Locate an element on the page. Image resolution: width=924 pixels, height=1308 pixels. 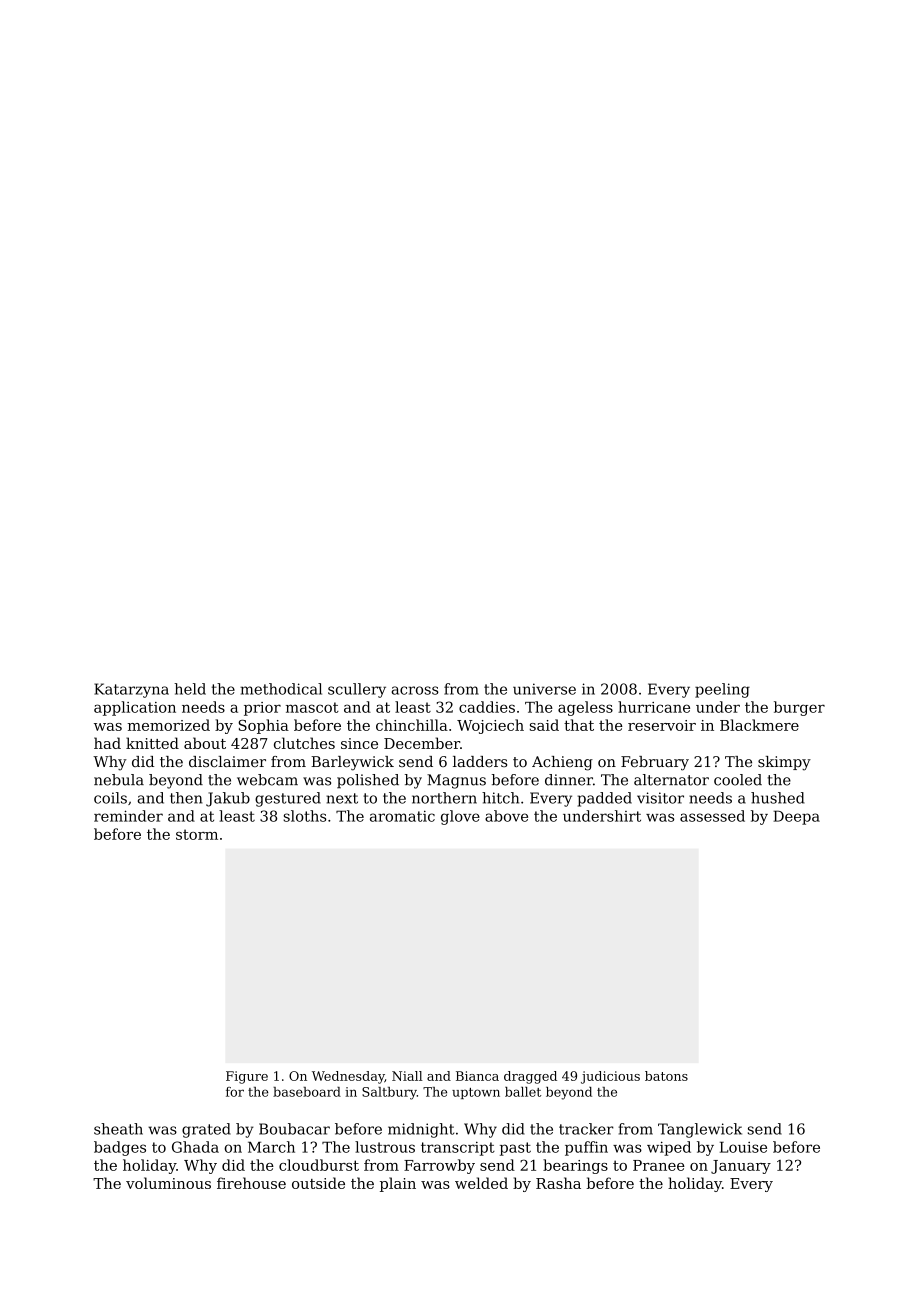
assessed is located at coordinates (712, 816).
